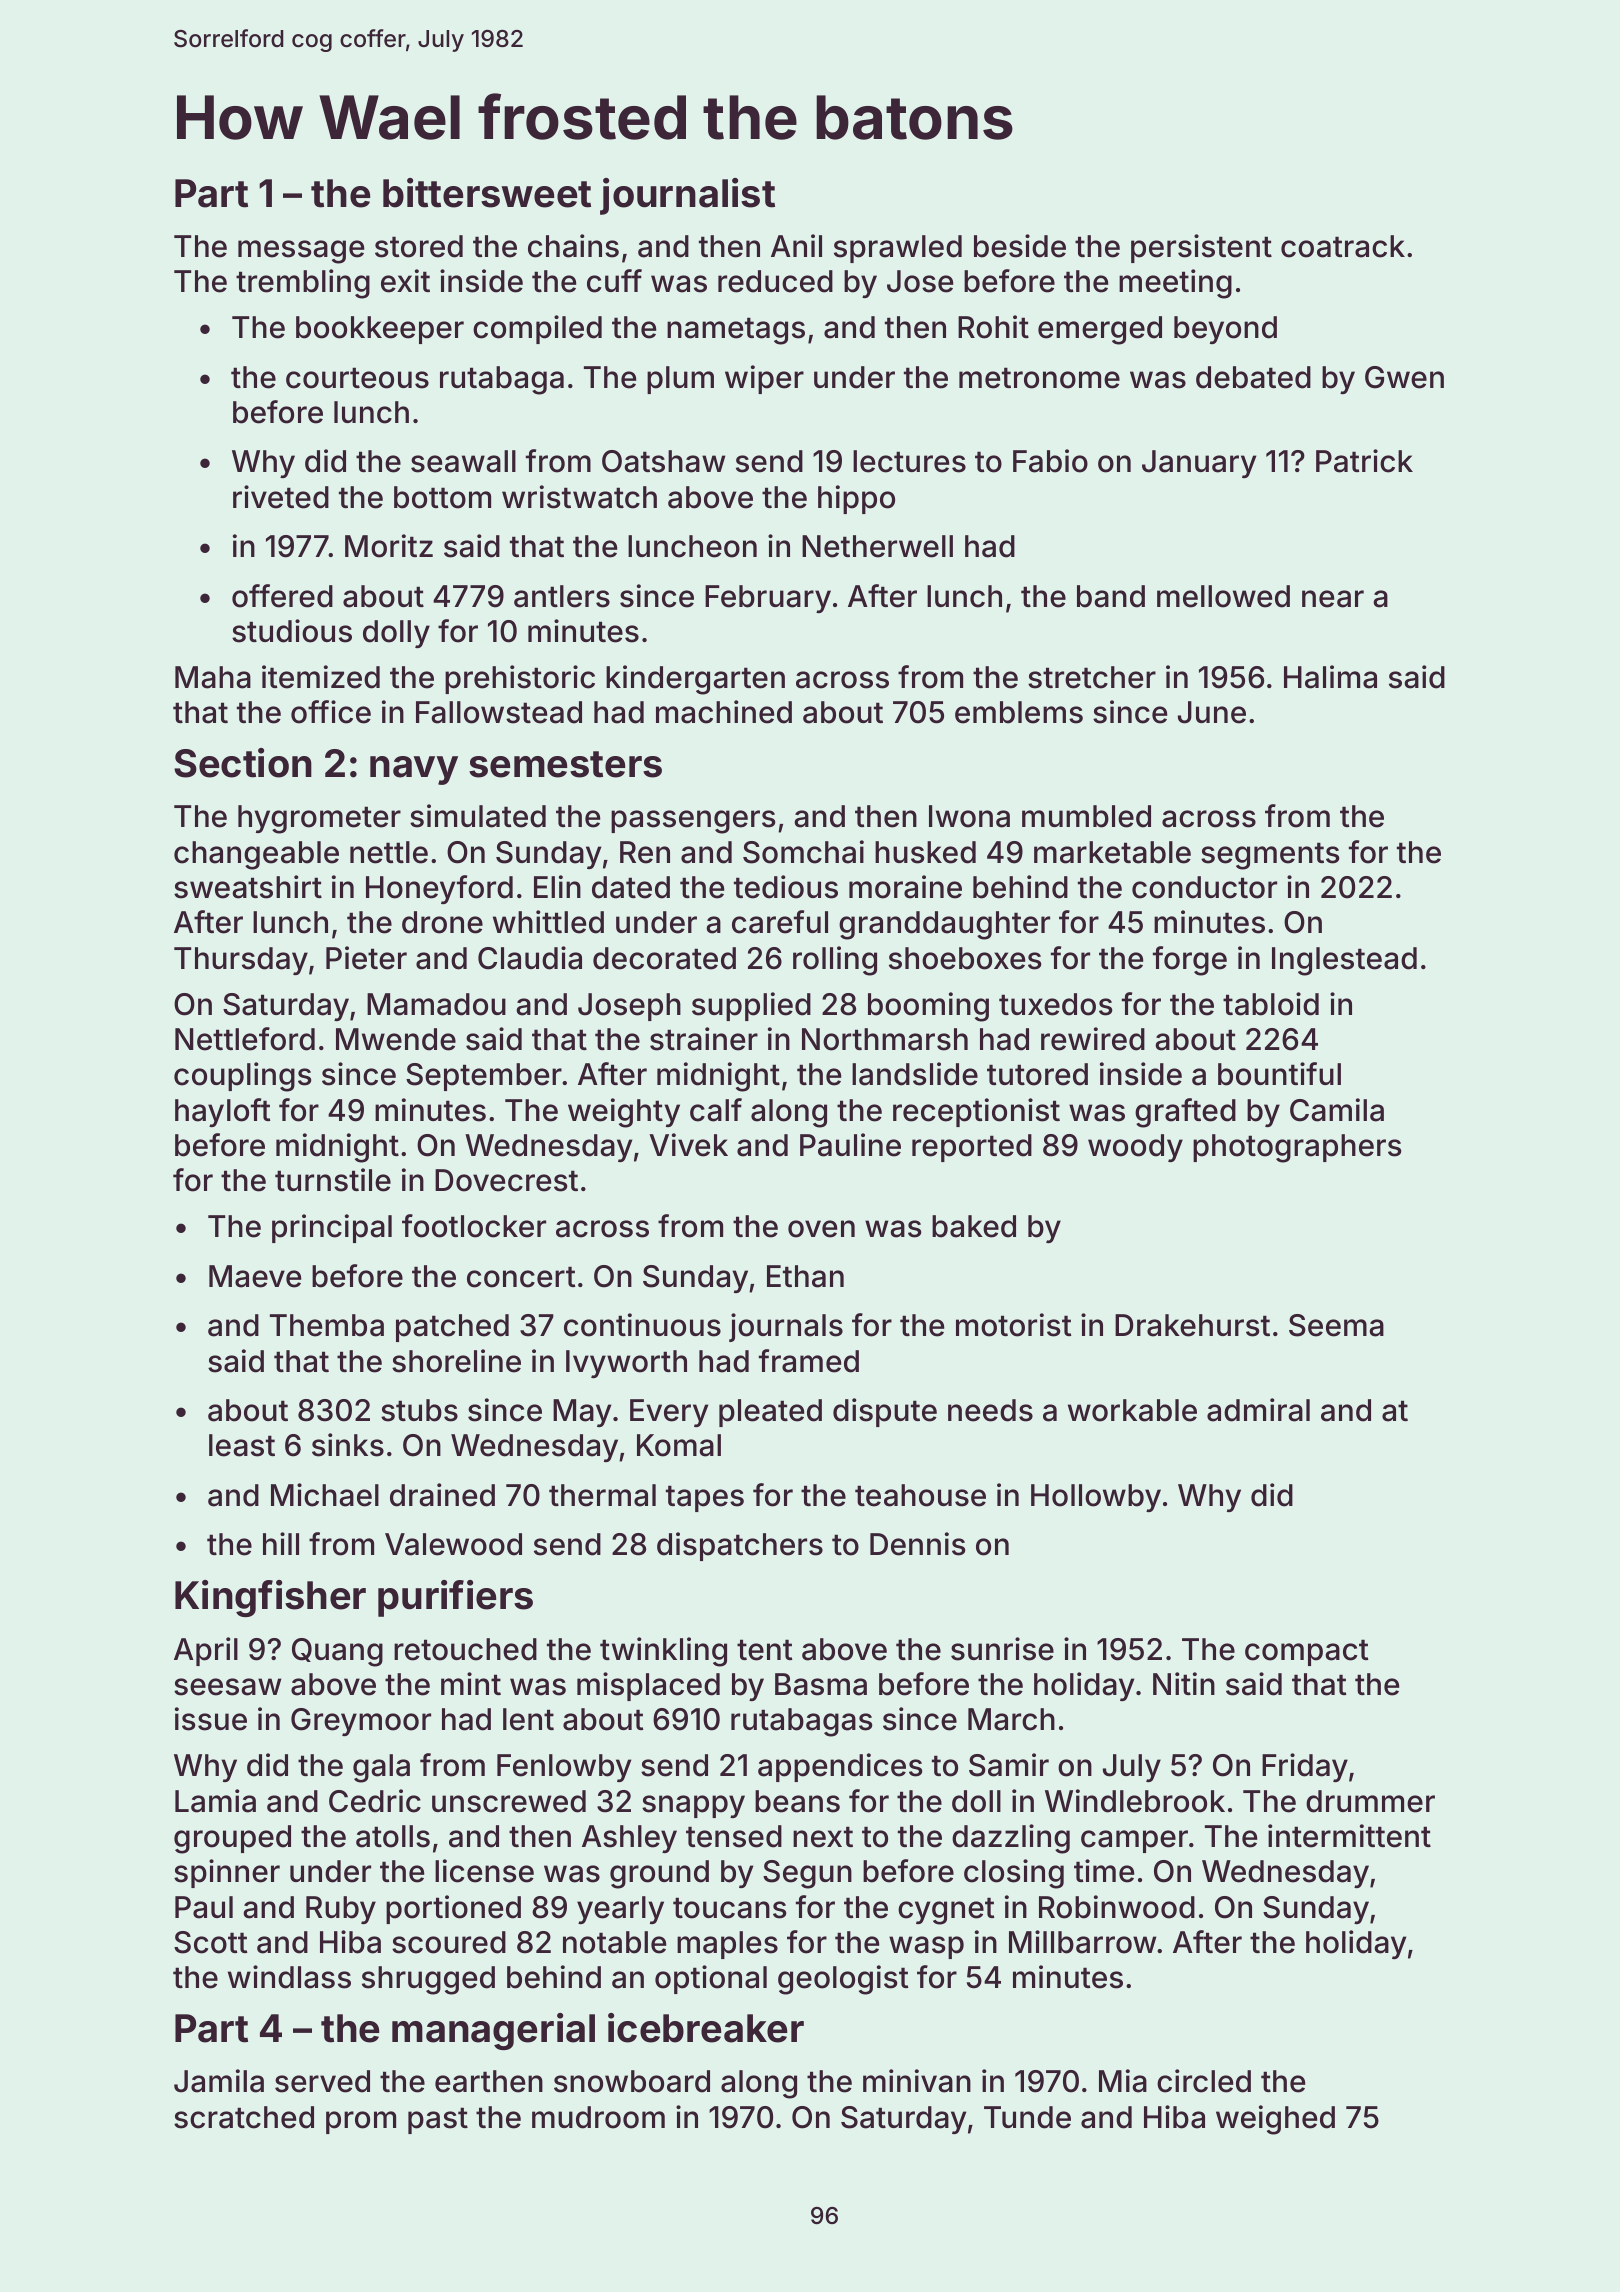 Image resolution: width=1620 pixels, height=2292 pixels. I want to click on Fabio, so click(1050, 461).
